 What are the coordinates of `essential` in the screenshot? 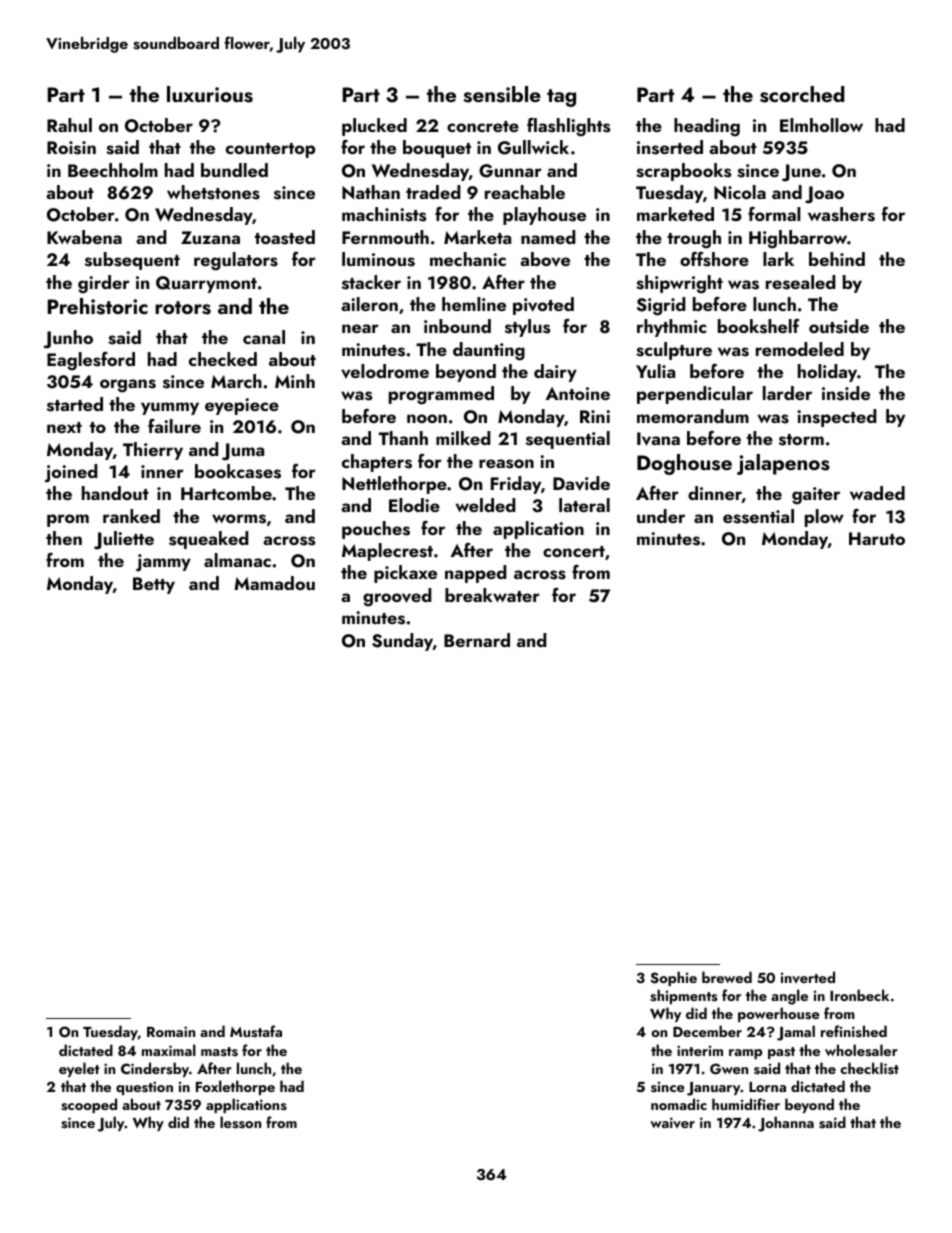 It's located at (758, 516).
